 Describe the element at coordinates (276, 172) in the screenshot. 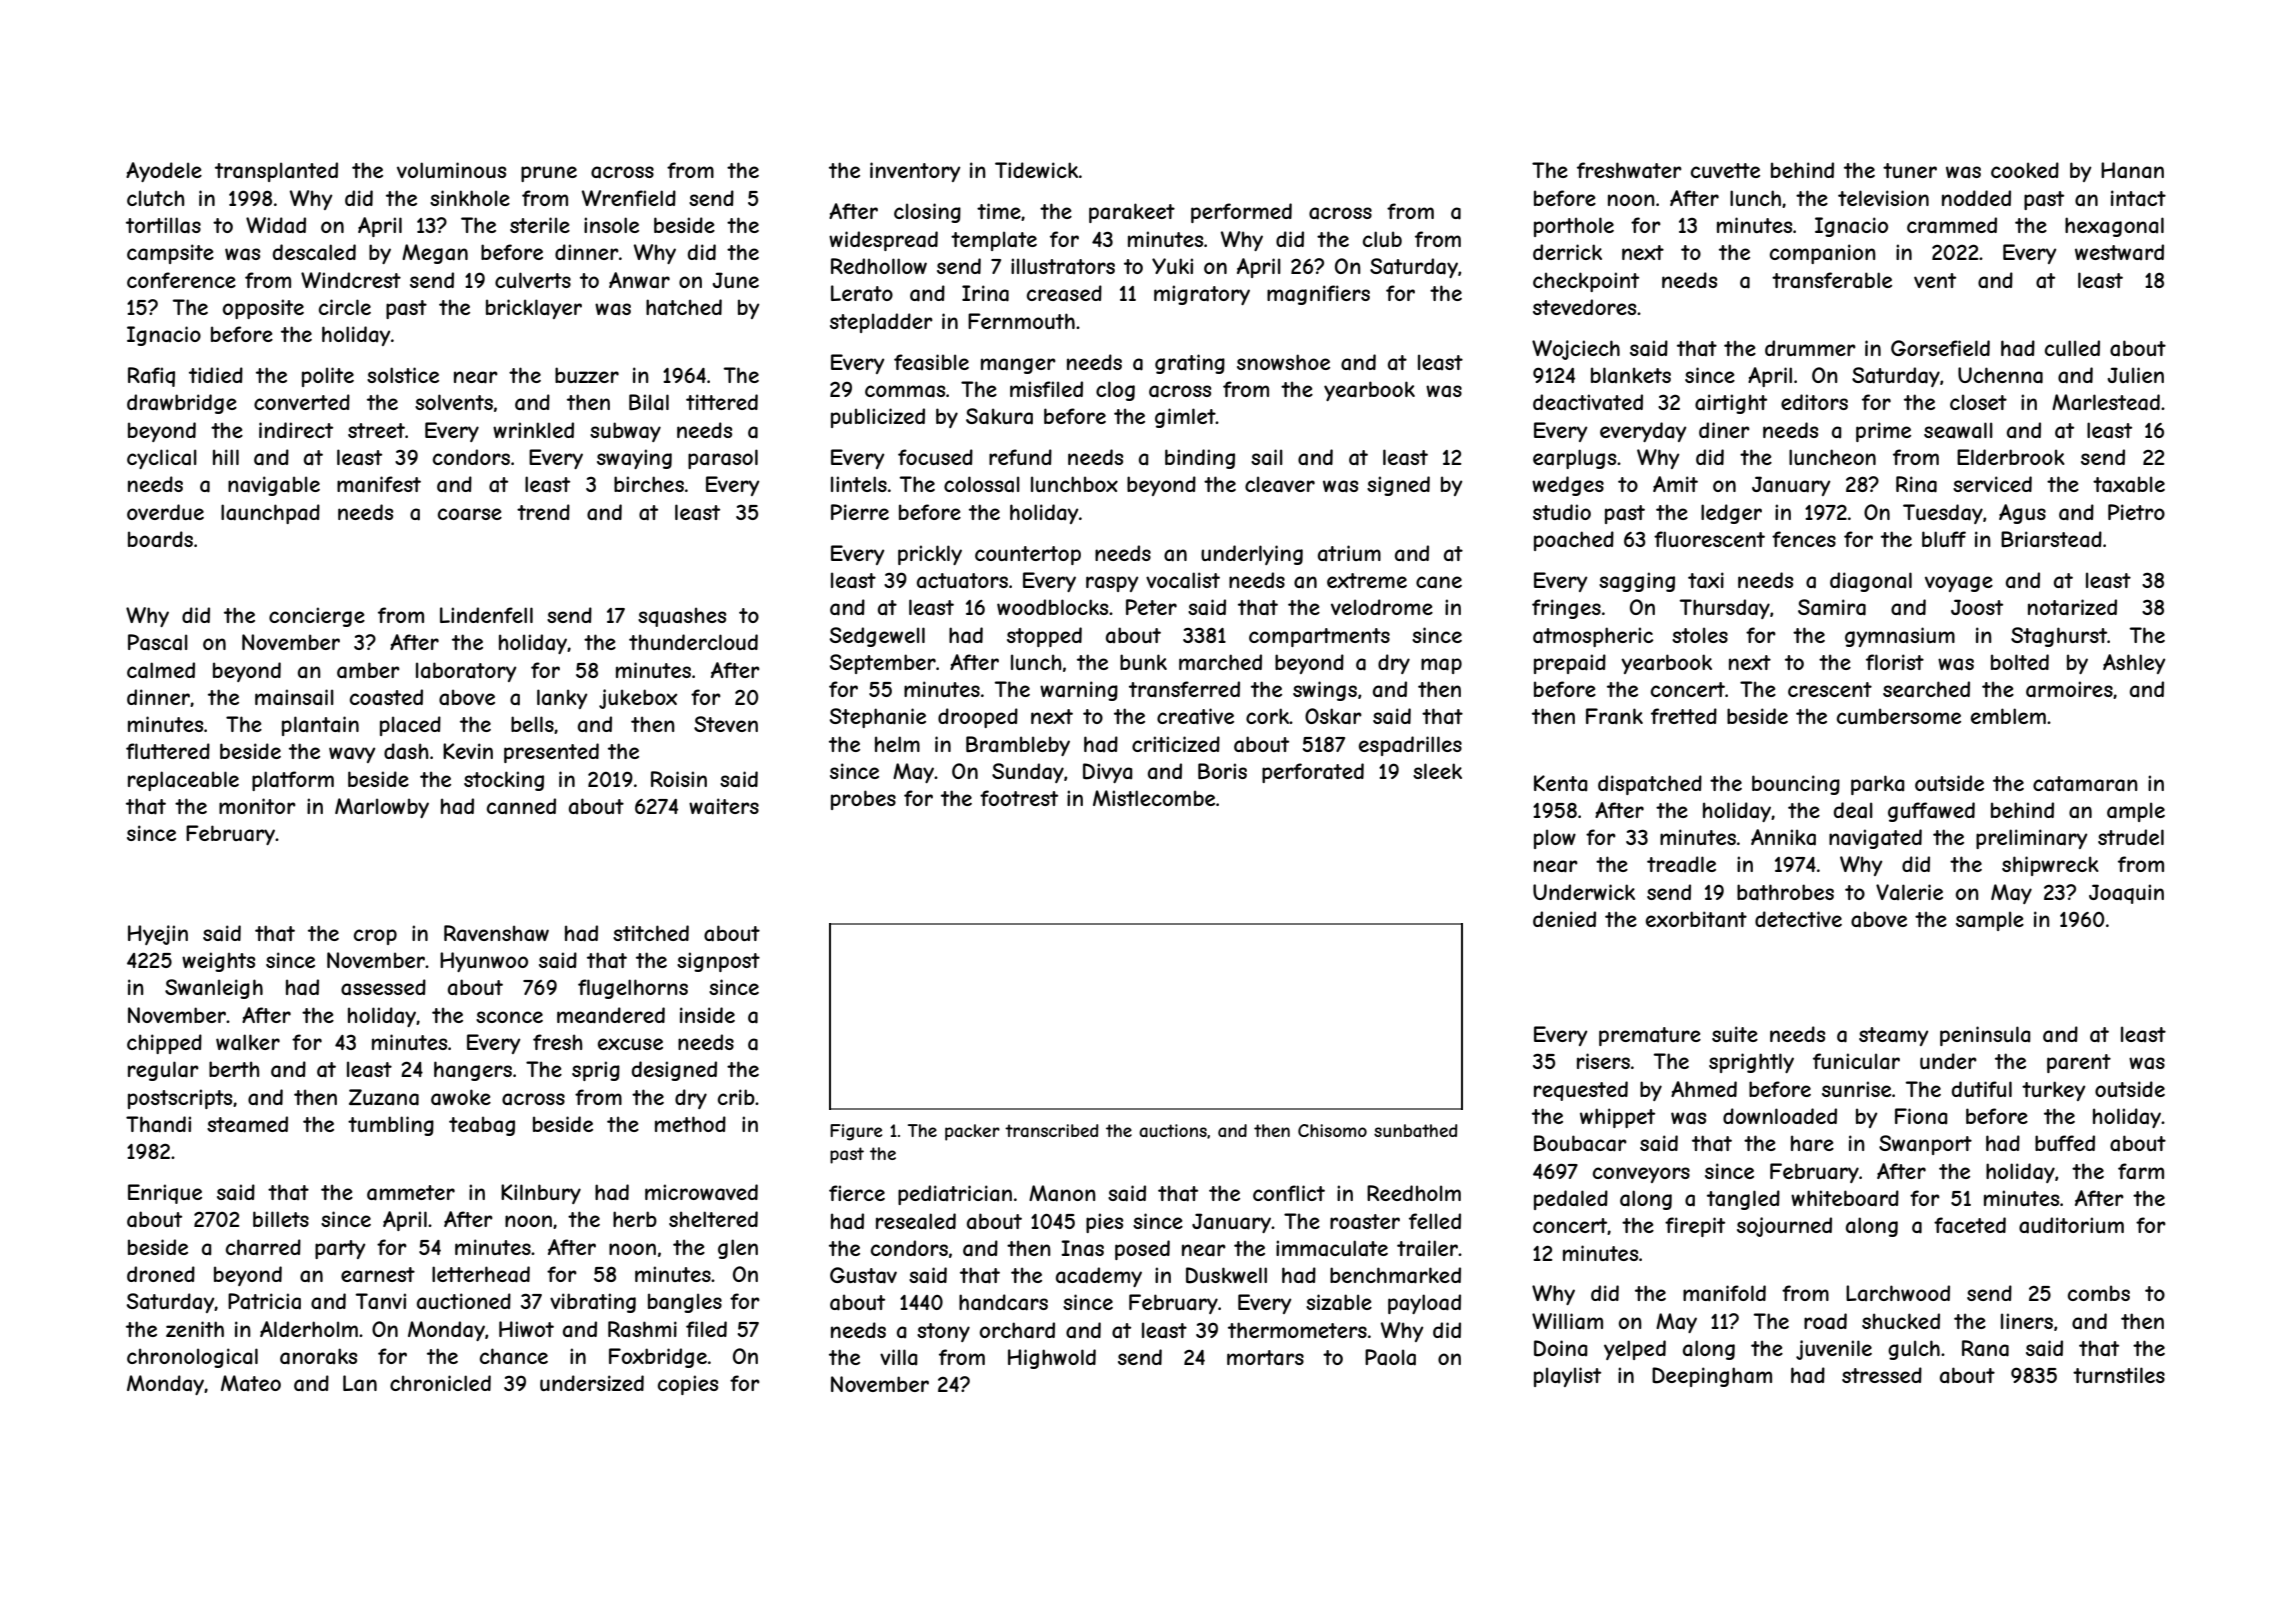

I see `transplanted` at that location.
